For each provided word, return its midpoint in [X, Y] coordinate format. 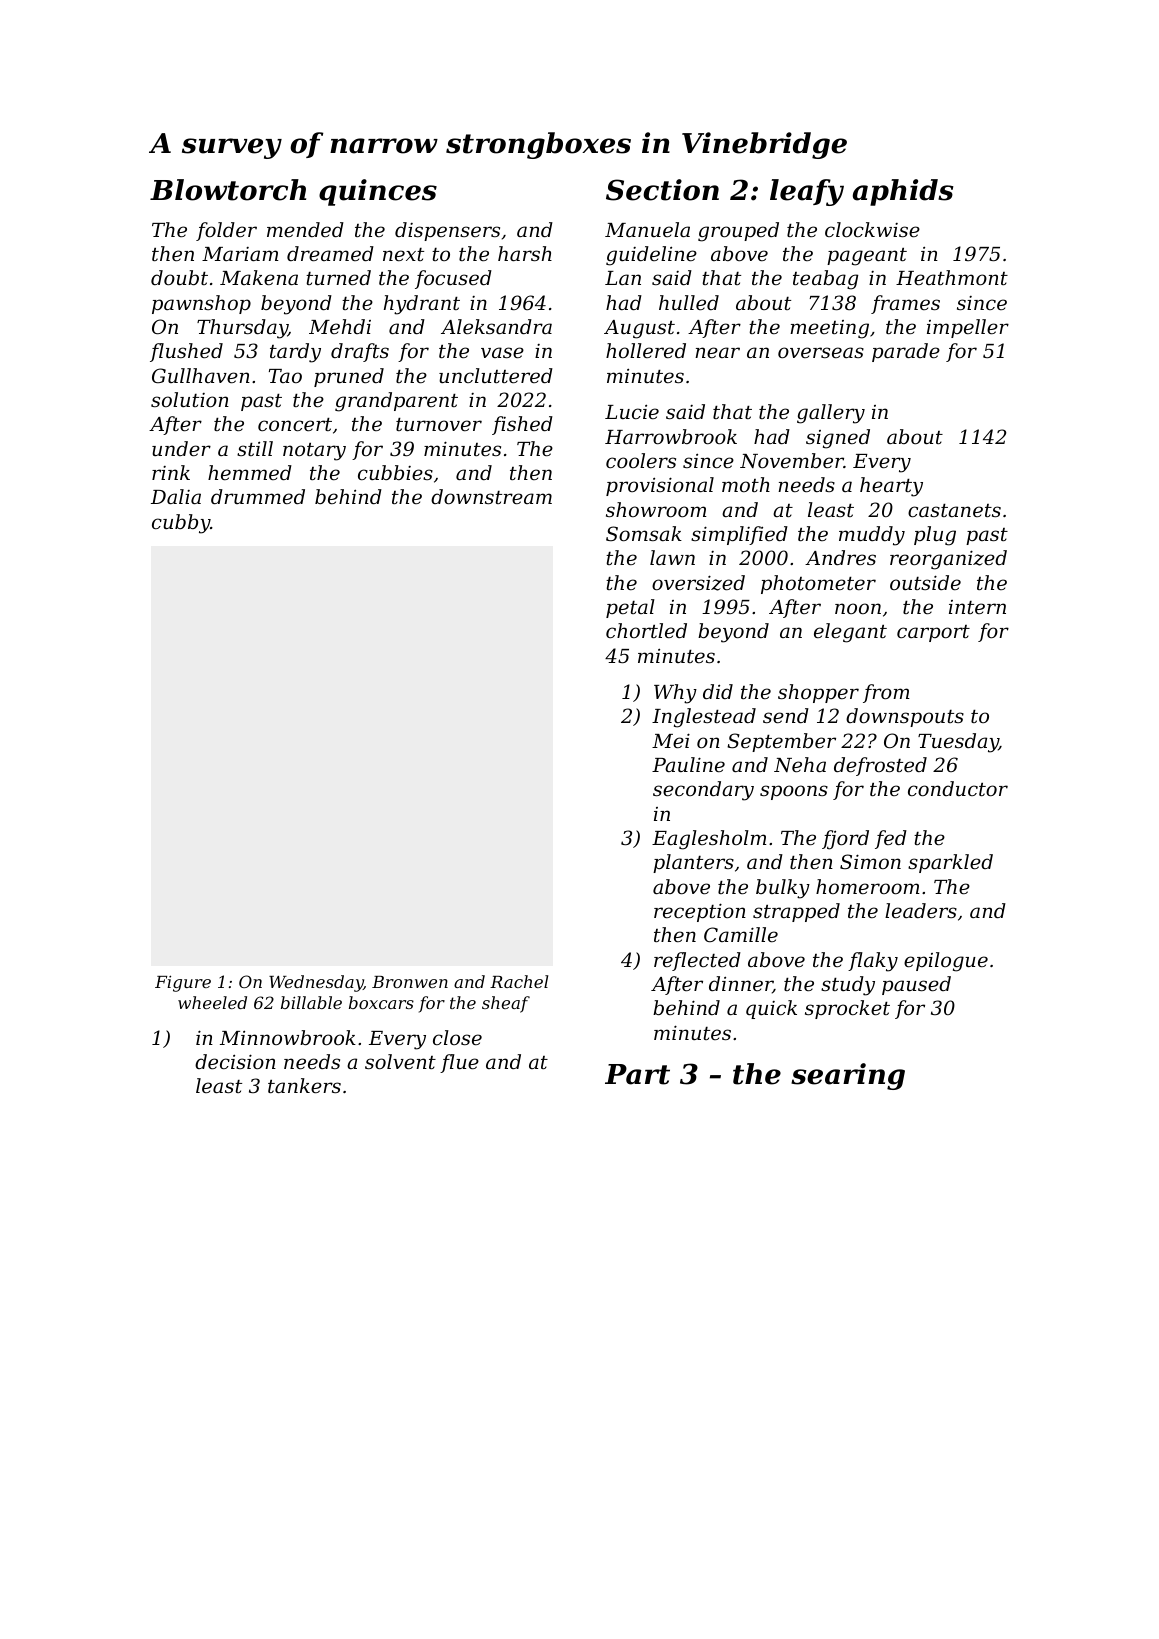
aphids [903, 192]
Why [675, 694]
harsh [525, 253]
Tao [285, 376]
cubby [181, 524]
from [886, 693]
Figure [183, 983]
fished [522, 425]
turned [338, 277]
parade [906, 352]
